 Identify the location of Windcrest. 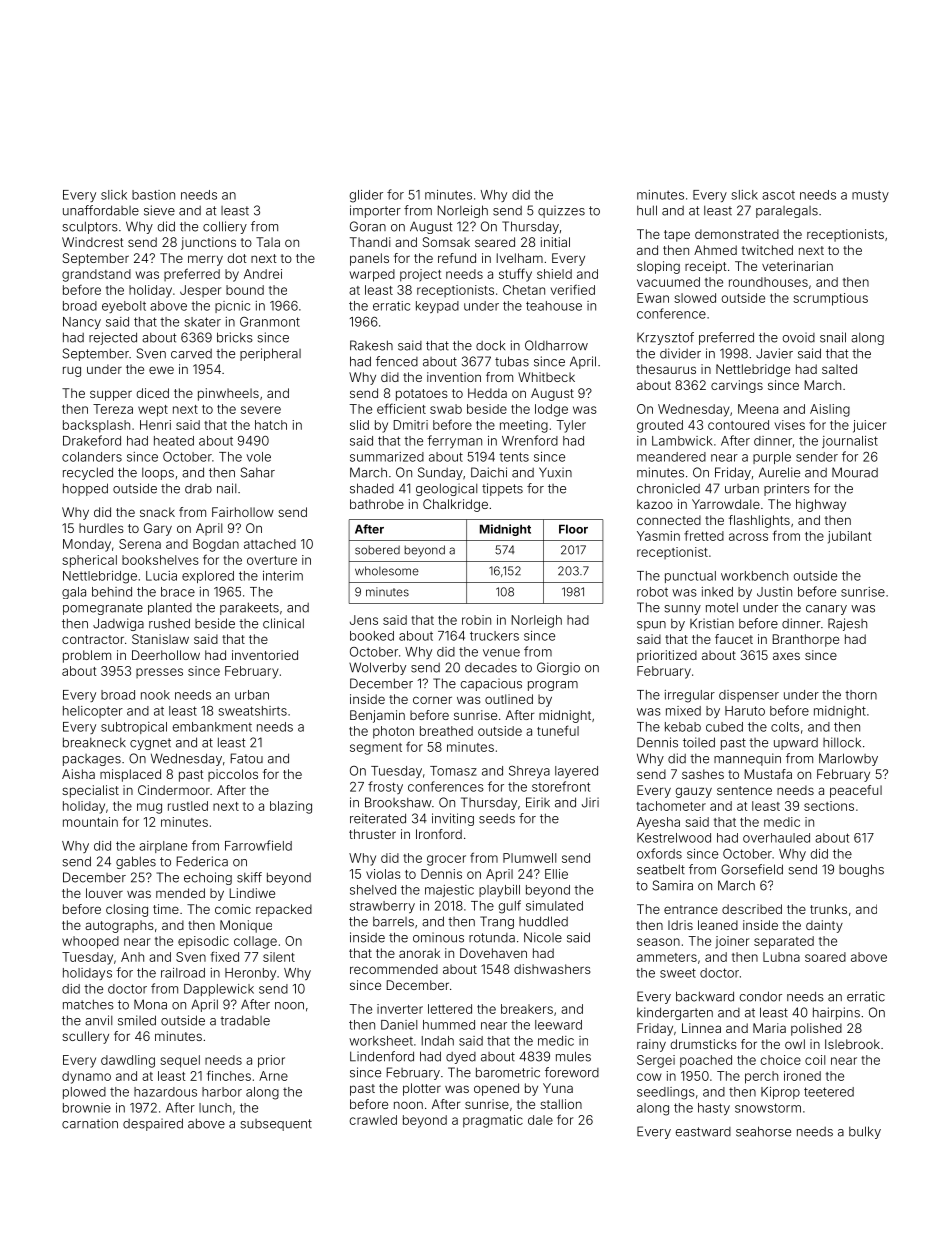
(93, 242).
